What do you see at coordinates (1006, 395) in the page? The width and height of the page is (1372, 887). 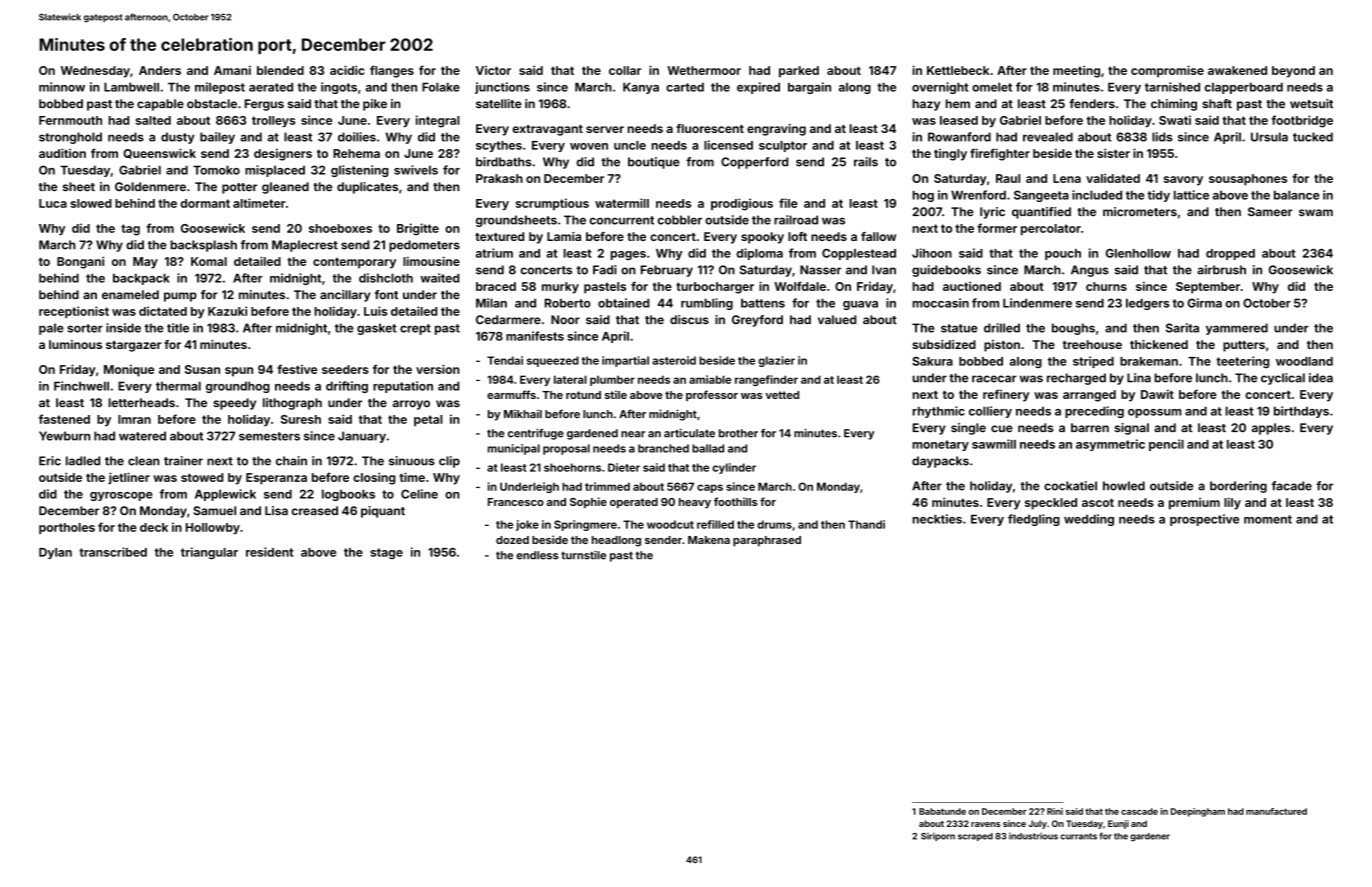 I see `refinery` at bounding box center [1006, 395].
